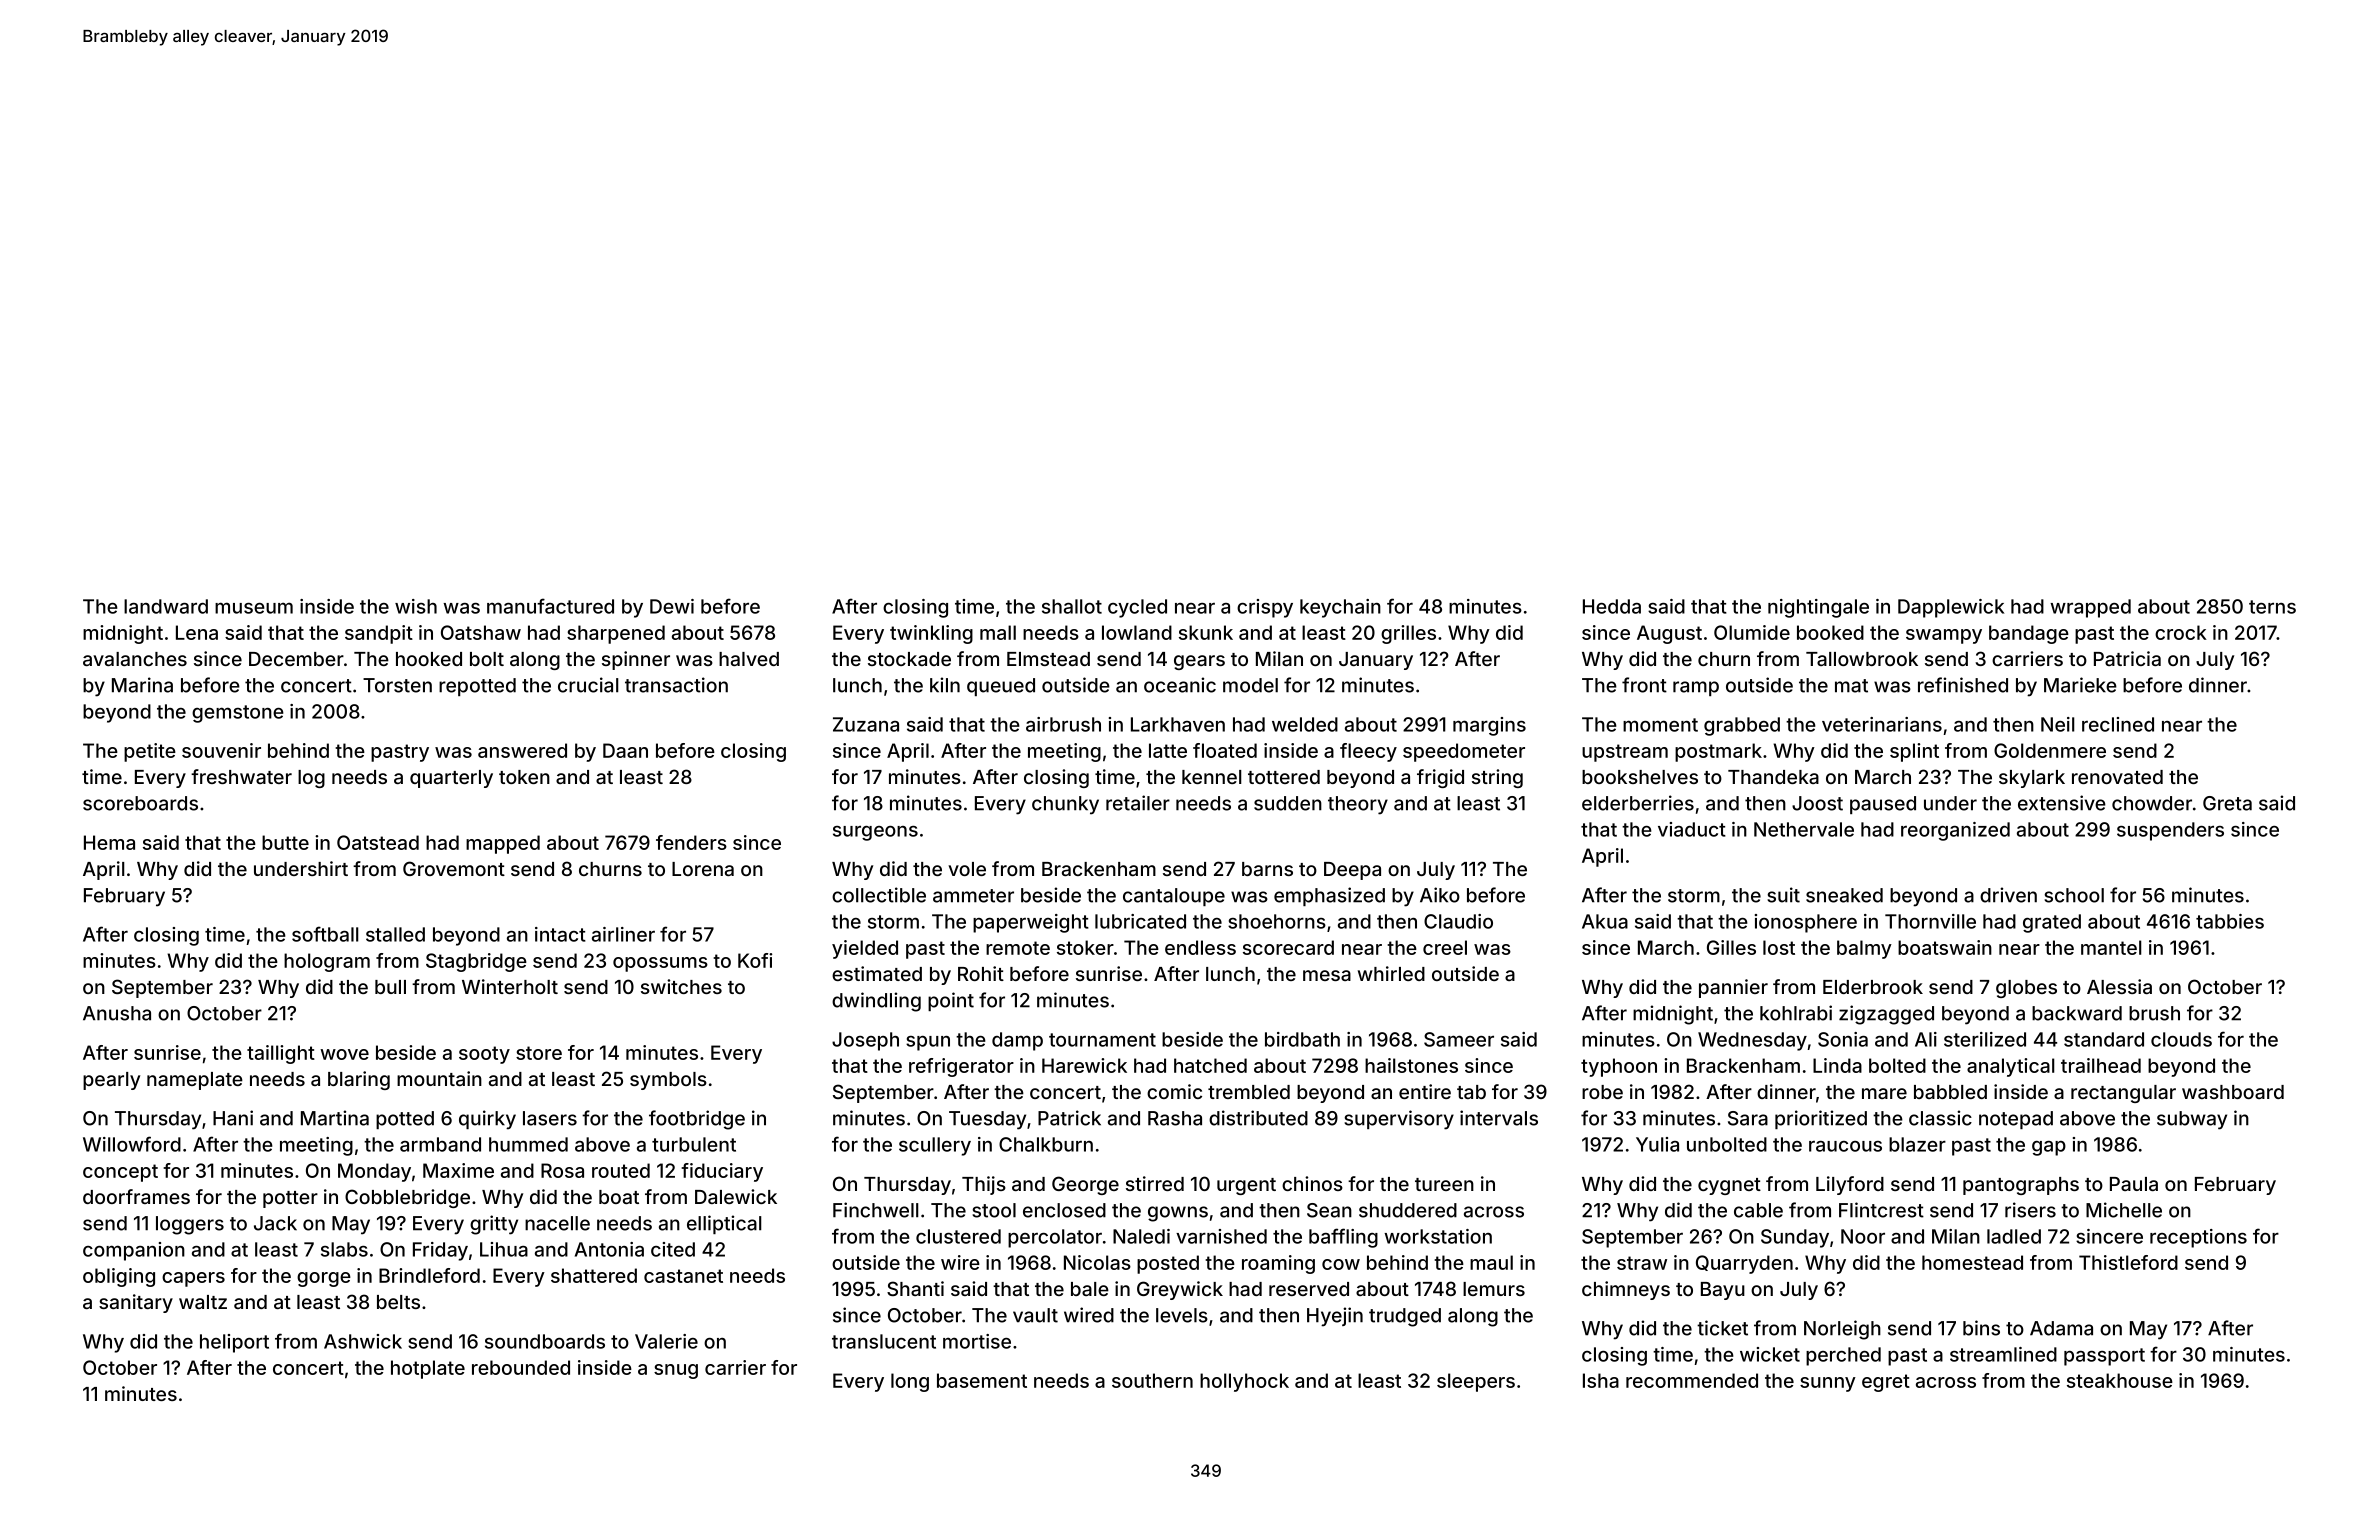  What do you see at coordinates (1097, 1262) in the screenshot?
I see `Nicolas` at bounding box center [1097, 1262].
